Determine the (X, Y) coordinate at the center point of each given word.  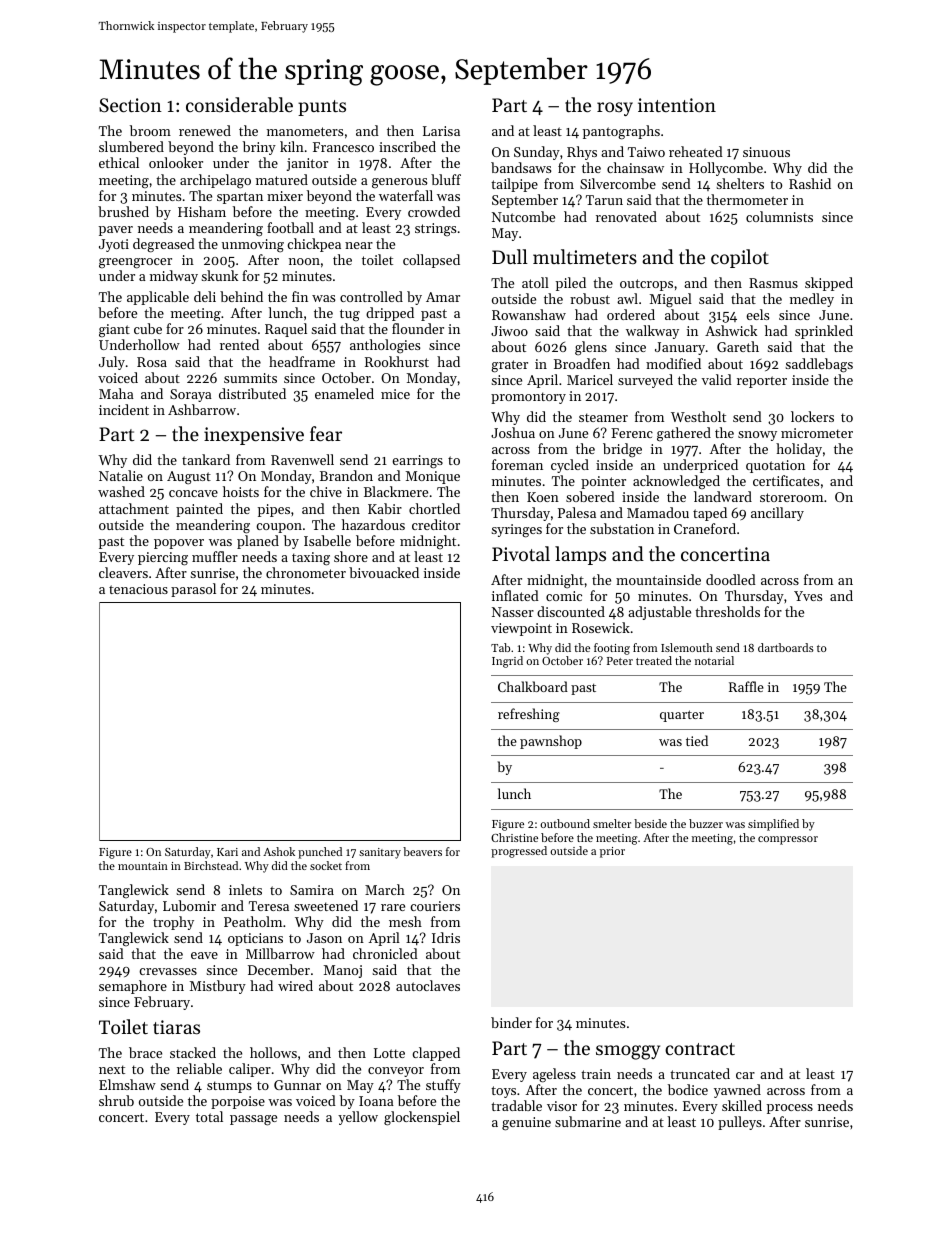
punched (320, 853)
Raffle (746, 686)
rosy (615, 109)
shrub (116, 1100)
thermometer (747, 199)
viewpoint (521, 629)
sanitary (380, 853)
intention (677, 105)
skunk (219, 275)
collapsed (431, 261)
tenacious (138, 589)
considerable (239, 105)
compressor (788, 840)
